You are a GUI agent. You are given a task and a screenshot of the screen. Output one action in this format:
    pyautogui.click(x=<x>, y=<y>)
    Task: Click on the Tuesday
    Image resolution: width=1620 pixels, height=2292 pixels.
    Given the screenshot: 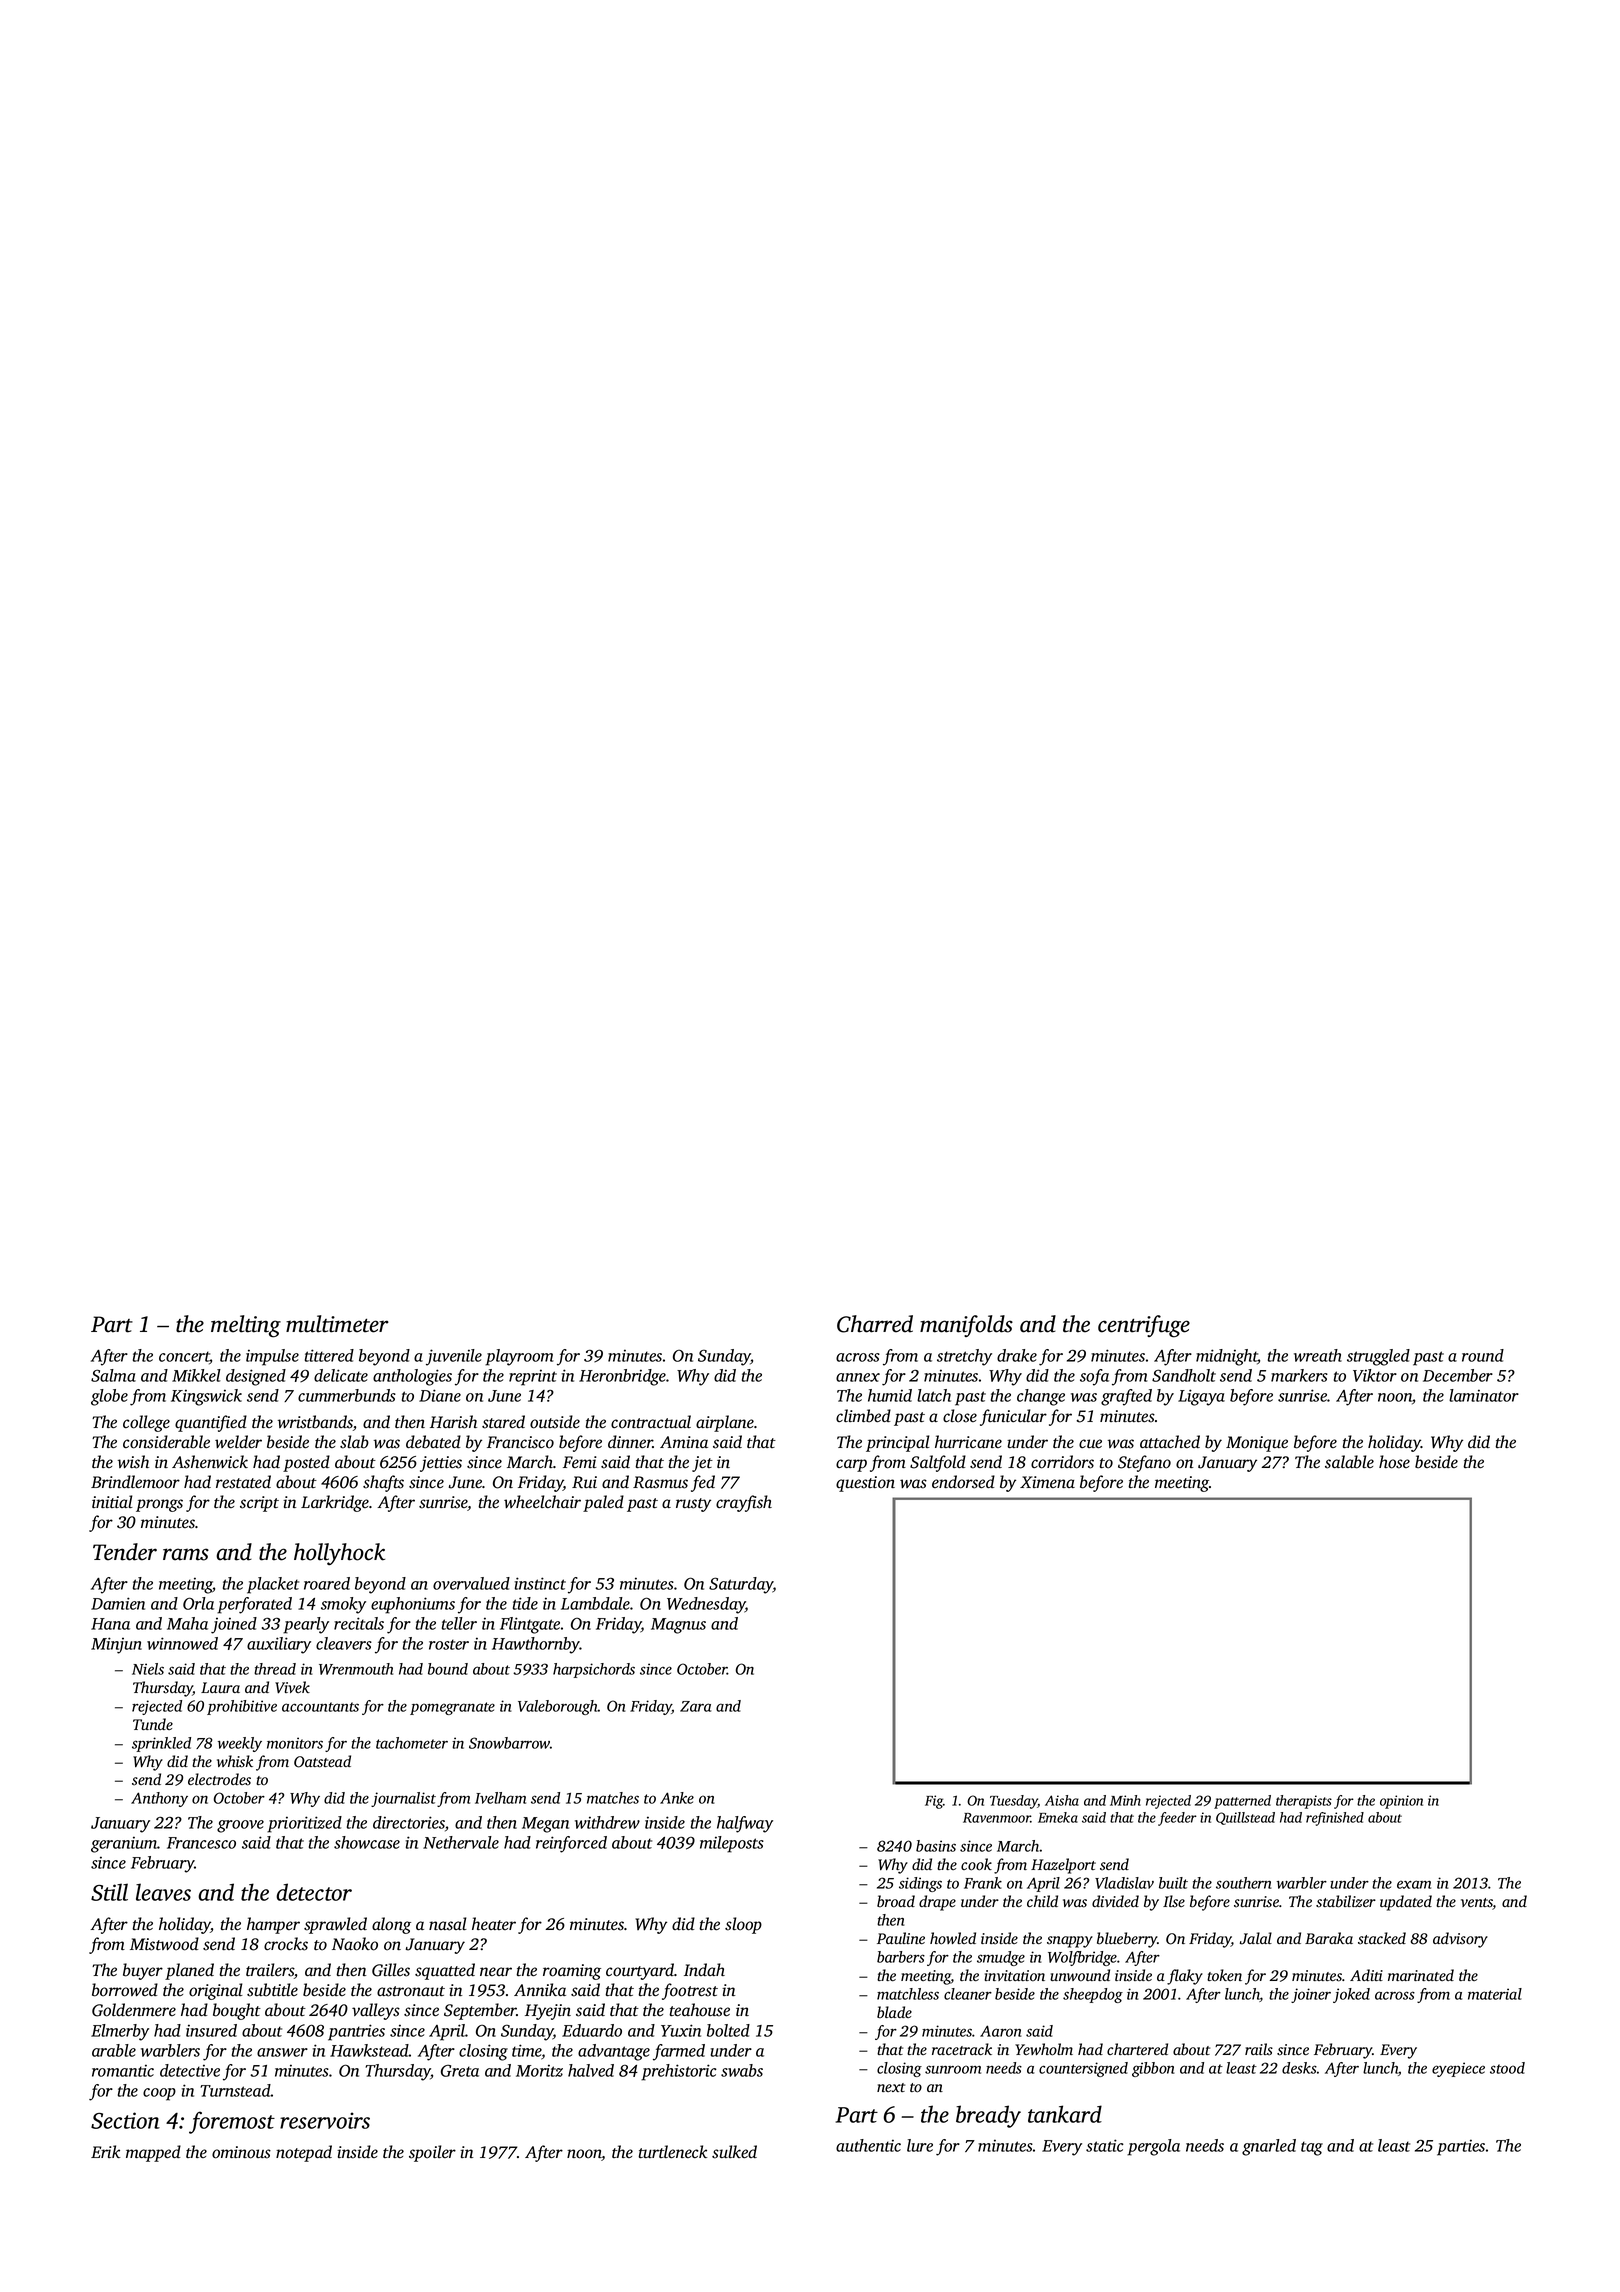 What is the action you would take?
    pyautogui.click(x=1014, y=1802)
